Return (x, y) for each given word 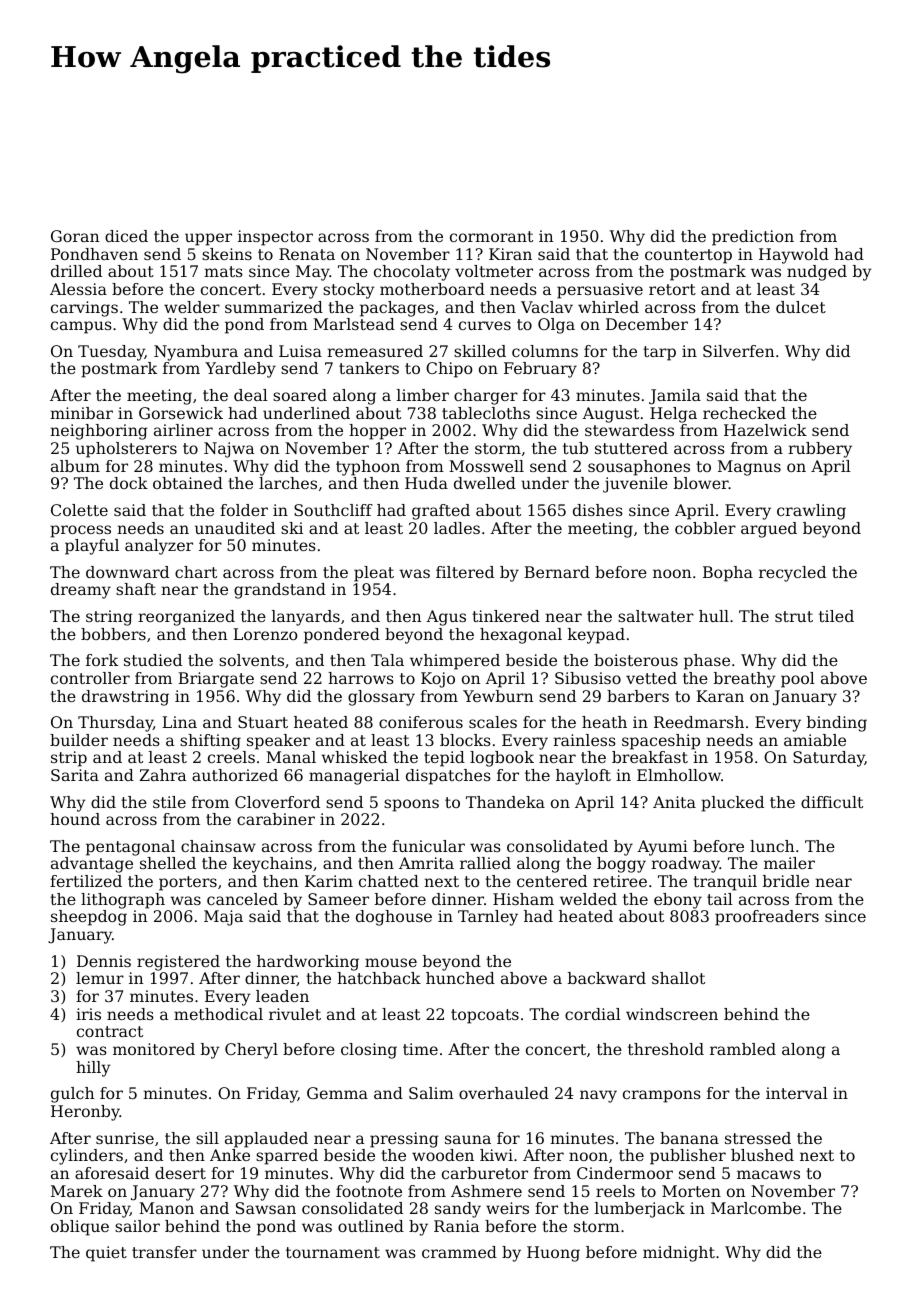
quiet (106, 1254)
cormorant (491, 236)
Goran (75, 236)
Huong (553, 1254)
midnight (679, 1254)
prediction (753, 238)
